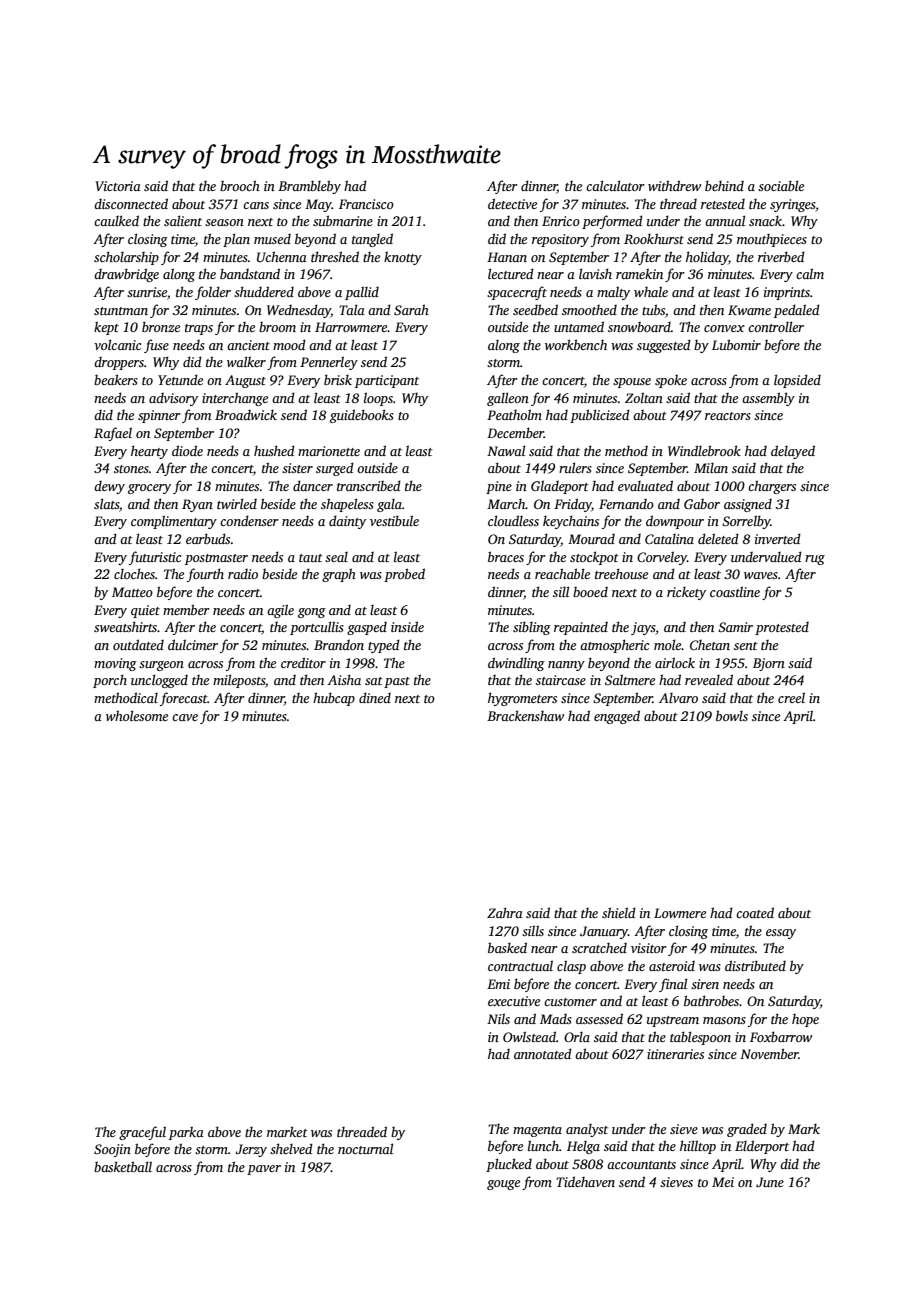 The height and width of the screenshot is (1314, 924). I want to click on condenser, so click(249, 520).
